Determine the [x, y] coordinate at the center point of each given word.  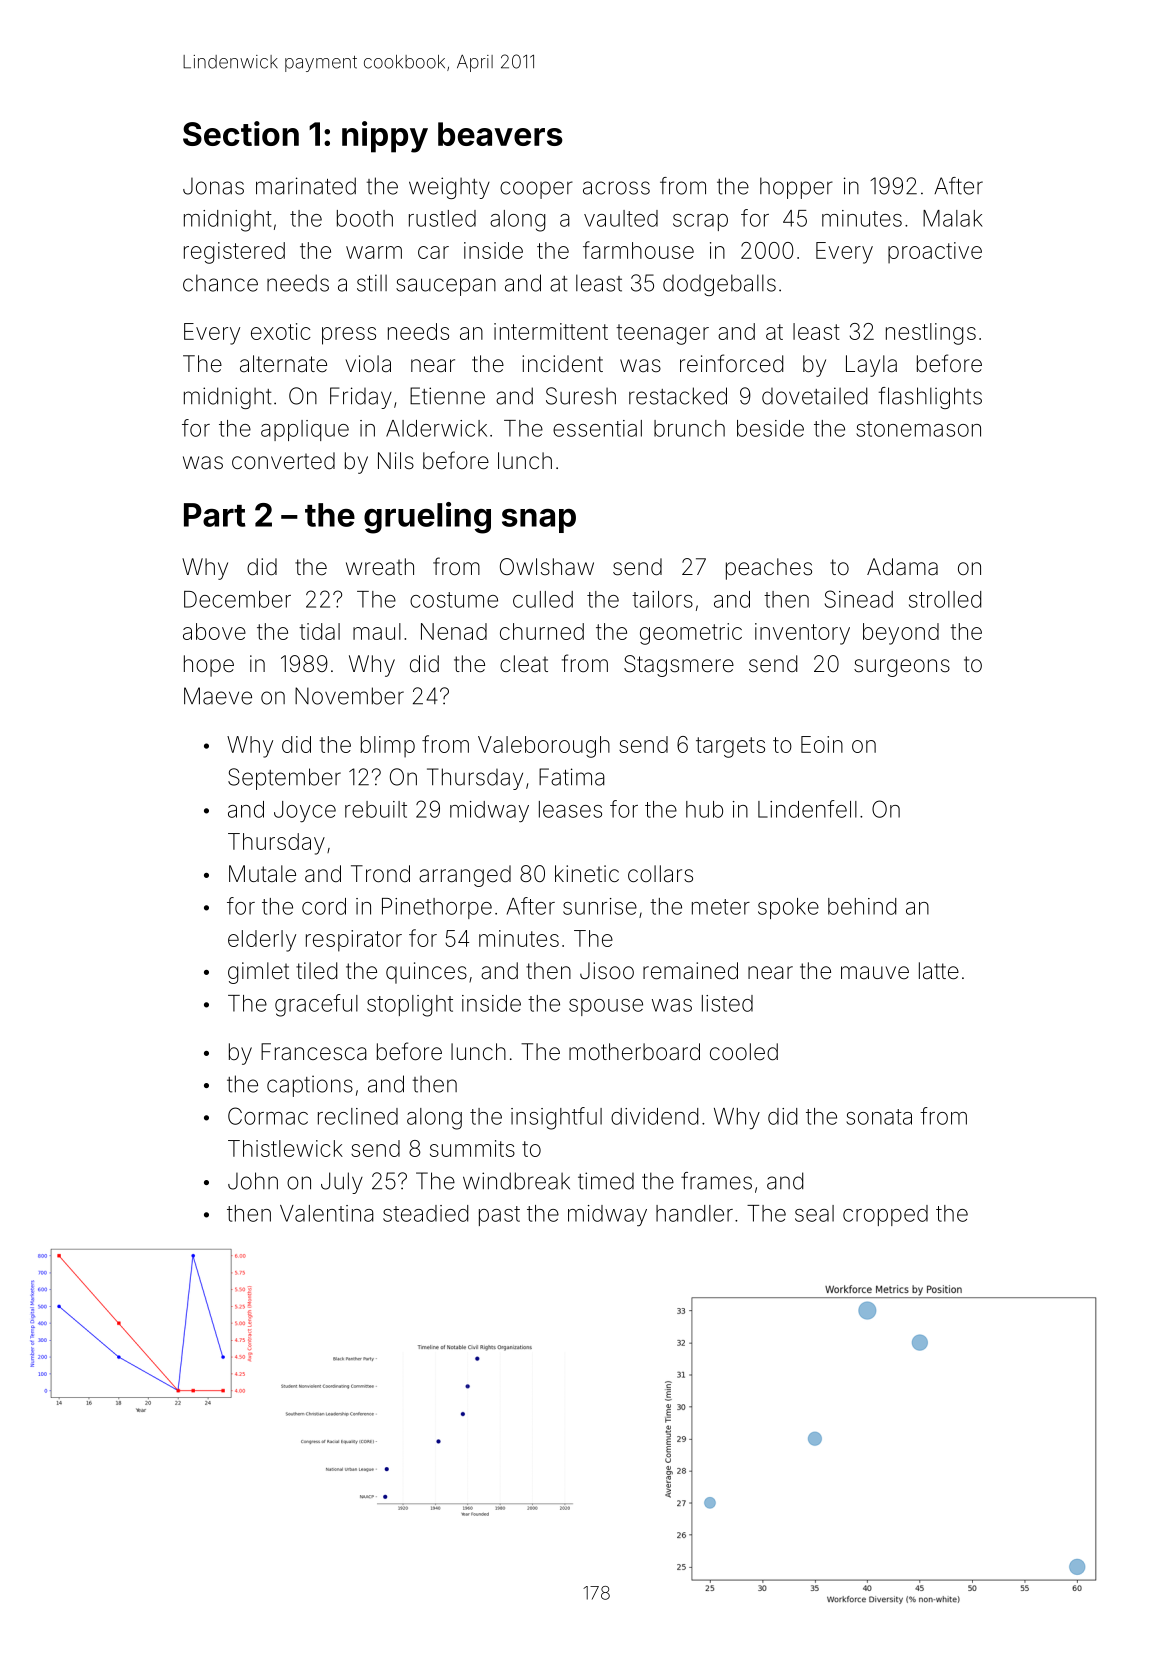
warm [374, 252]
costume [454, 600]
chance [220, 283]
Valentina [327, 1213]
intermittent [551, 331]
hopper [796, 188]
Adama [902, 567]
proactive [935, 252]
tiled [316, 971]
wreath [380, 567]
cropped [885, 1215]
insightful [556, 1118]
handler [694, 1213]
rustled [442, 218]
